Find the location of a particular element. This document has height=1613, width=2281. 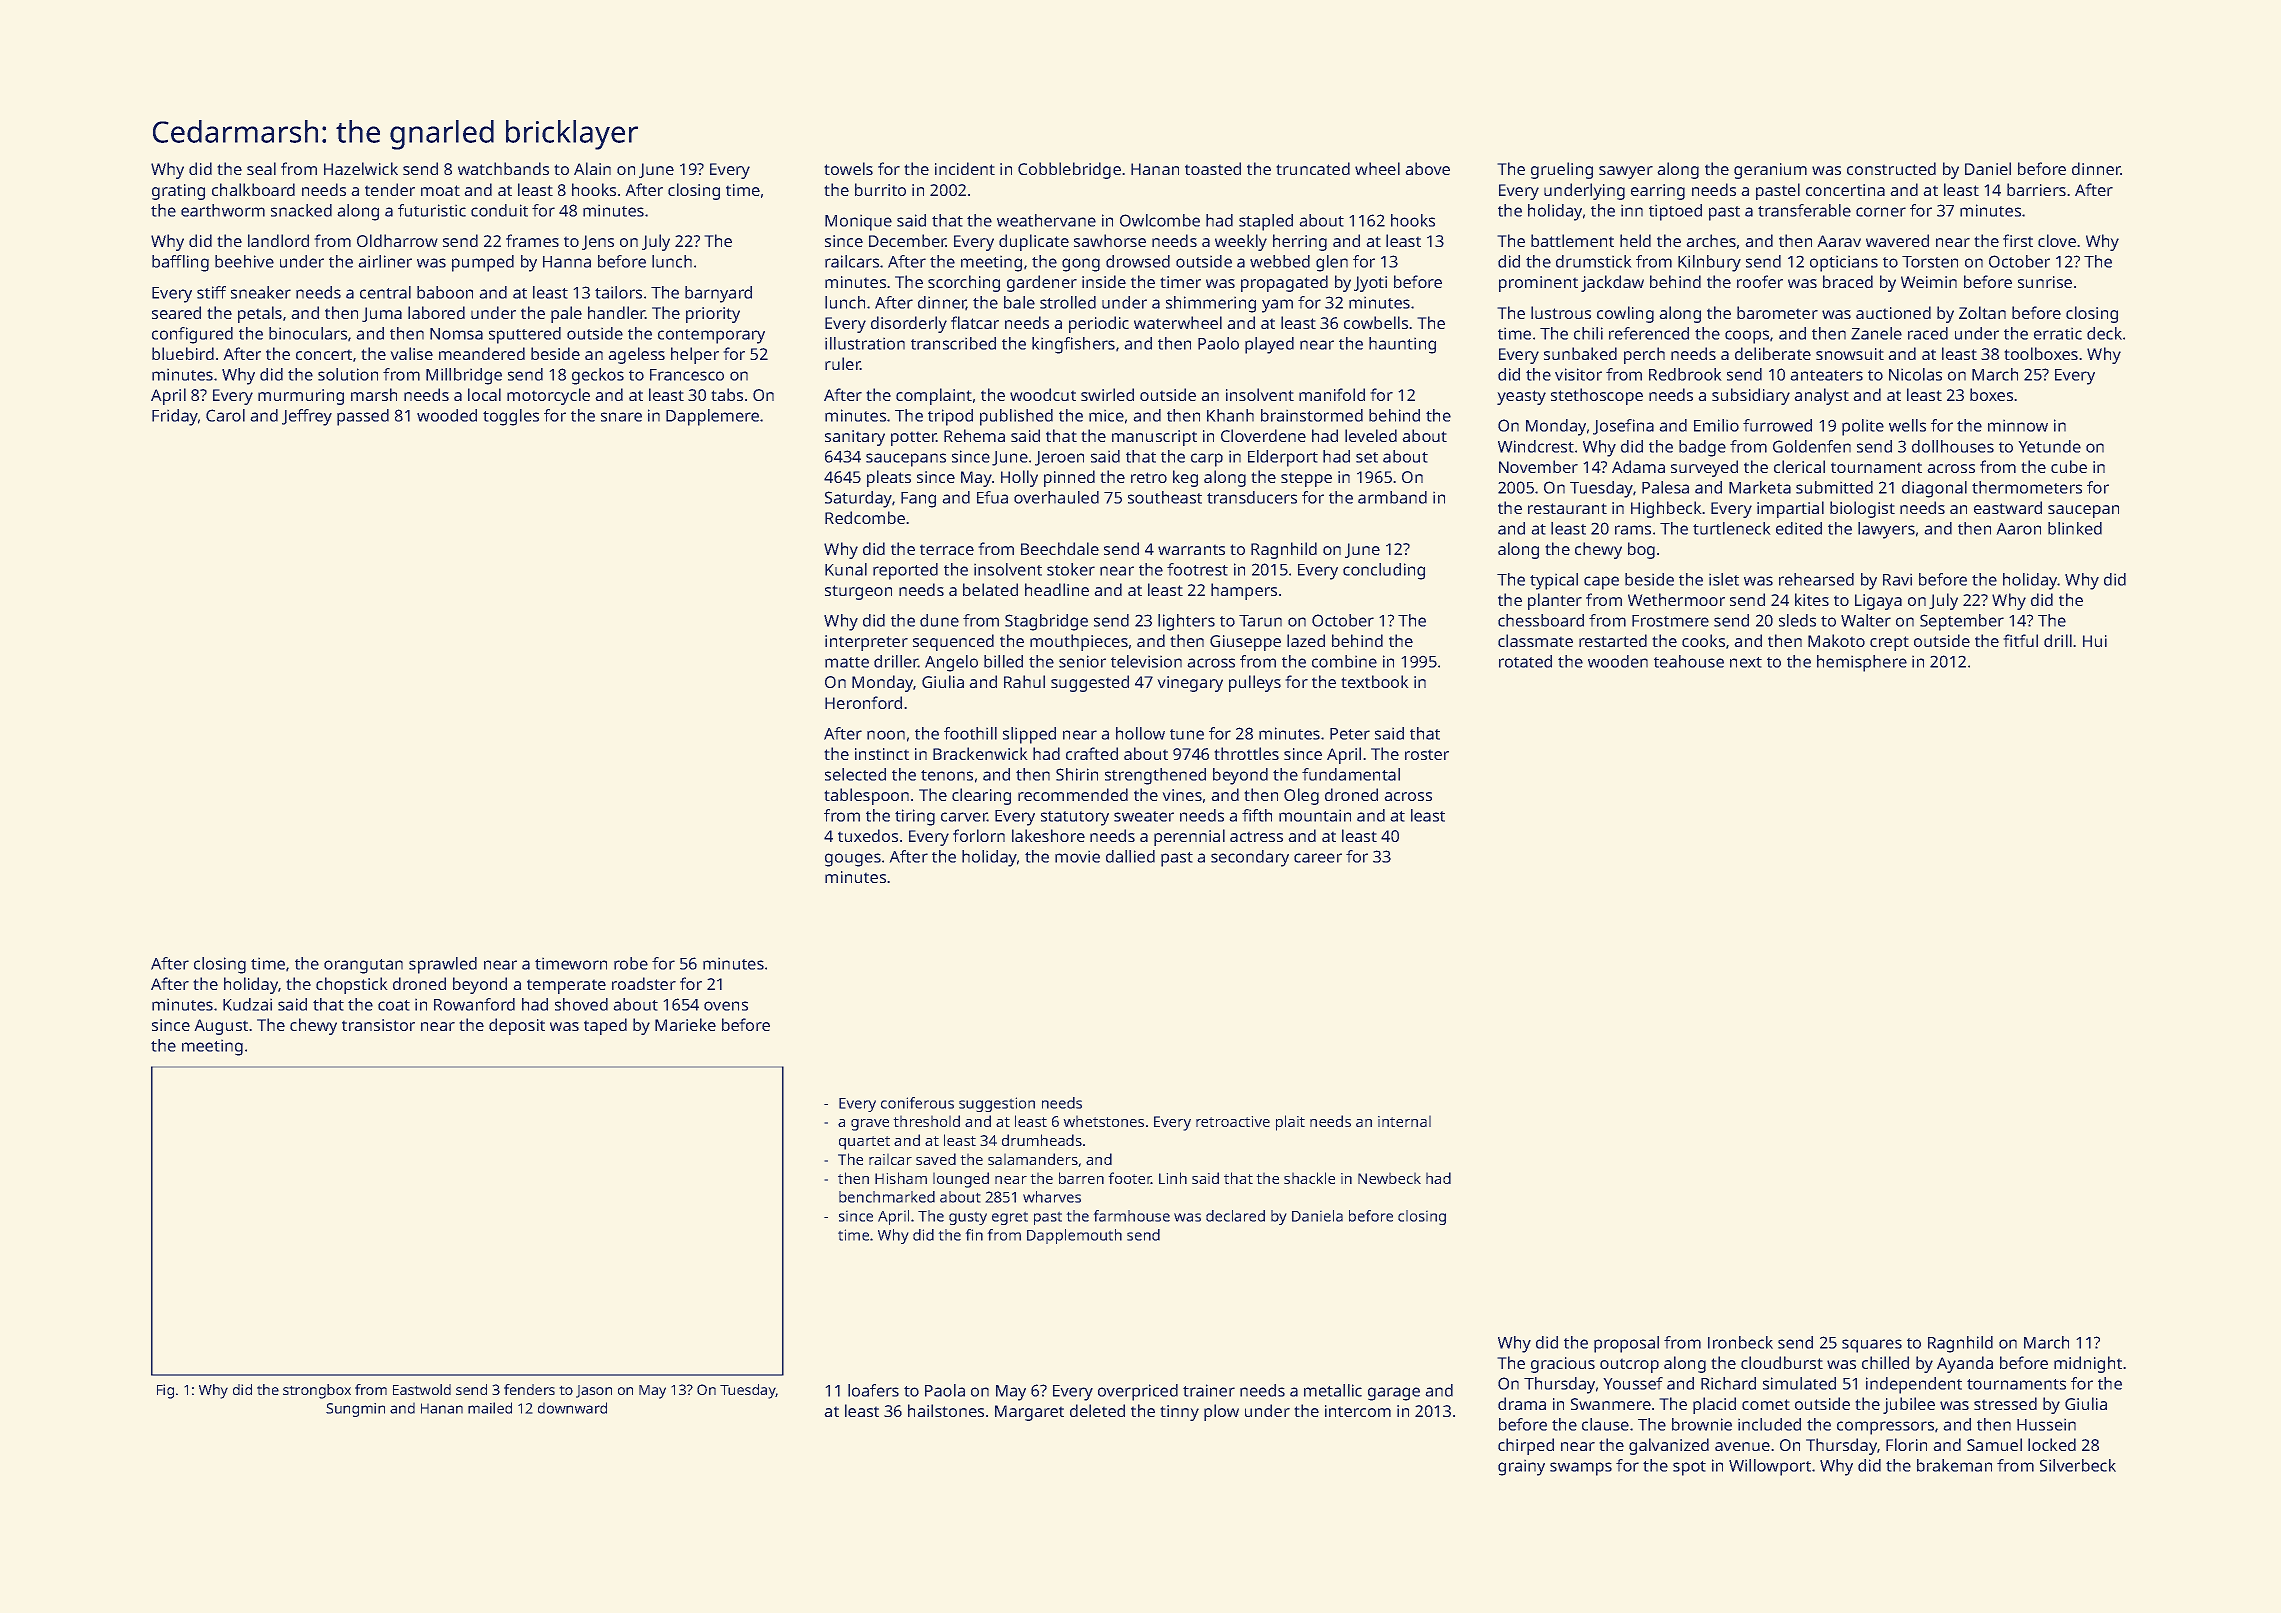

Alain is located at coordinates (592, 168).
